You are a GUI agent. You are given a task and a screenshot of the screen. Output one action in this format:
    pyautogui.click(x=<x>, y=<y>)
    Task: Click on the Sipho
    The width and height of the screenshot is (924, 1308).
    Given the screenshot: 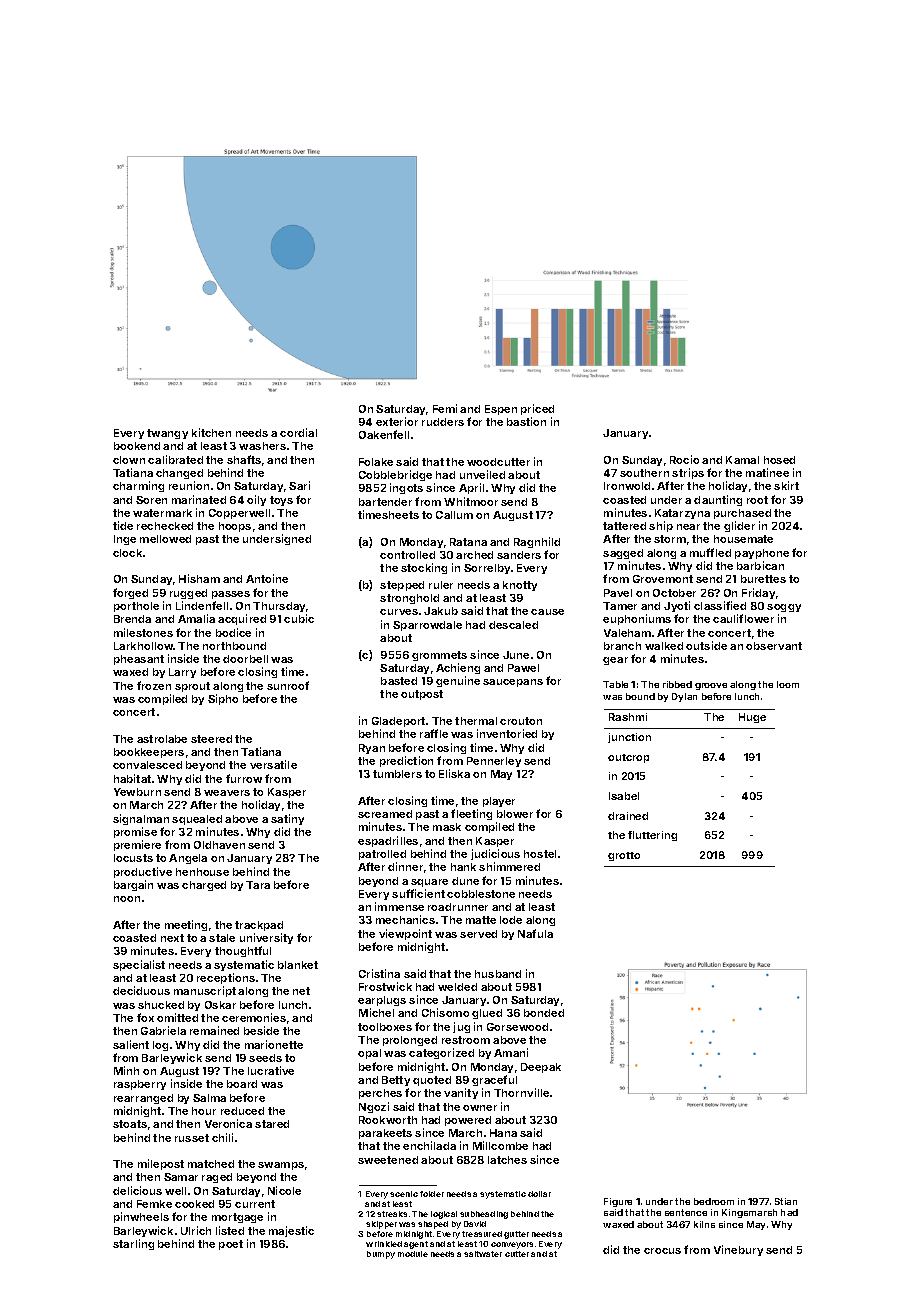 What is the action you would take?
    pyautogui.click(x=223, y=699)
